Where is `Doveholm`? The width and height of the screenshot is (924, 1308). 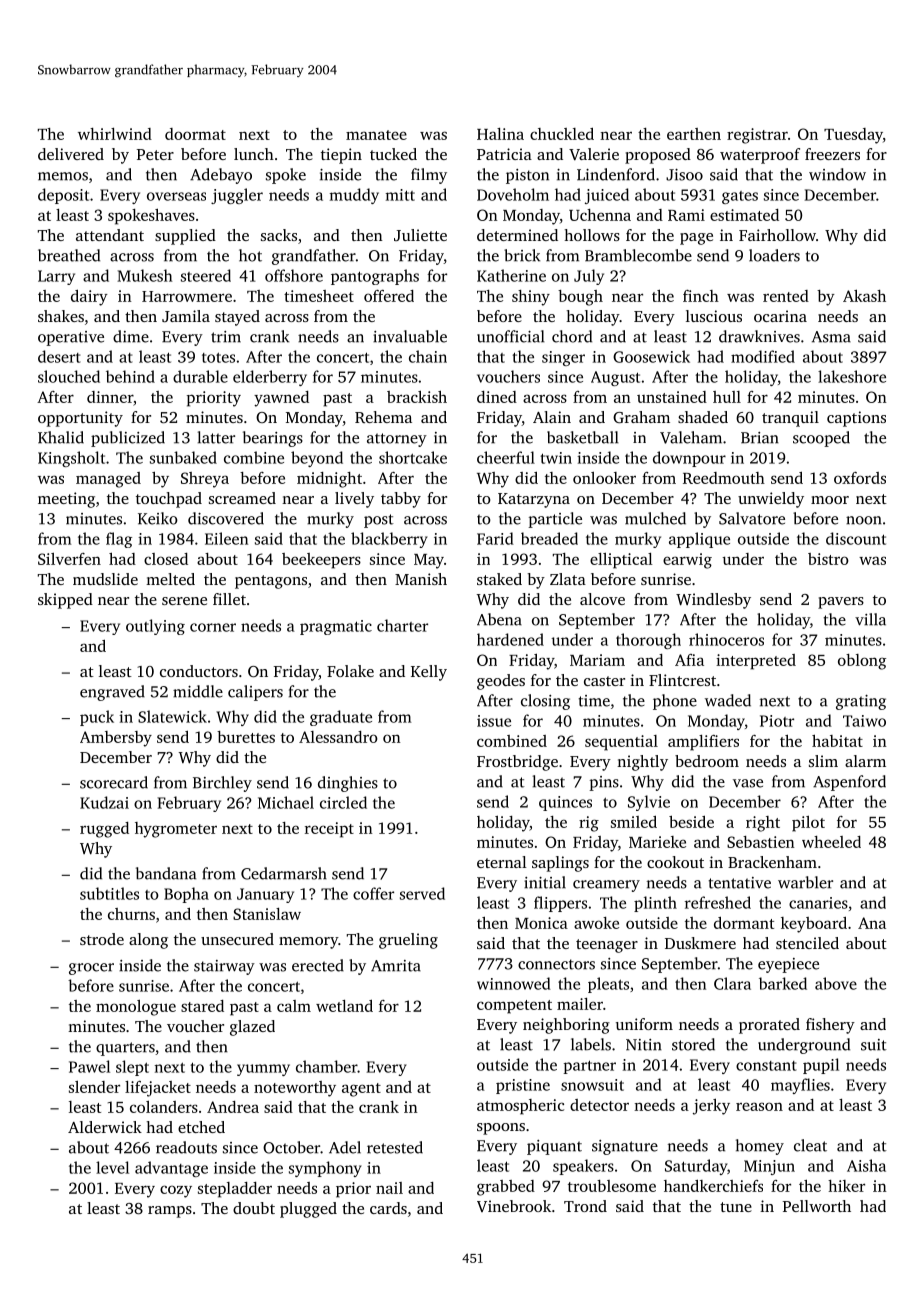
Doveholm is located at coordinates (513, 194).
